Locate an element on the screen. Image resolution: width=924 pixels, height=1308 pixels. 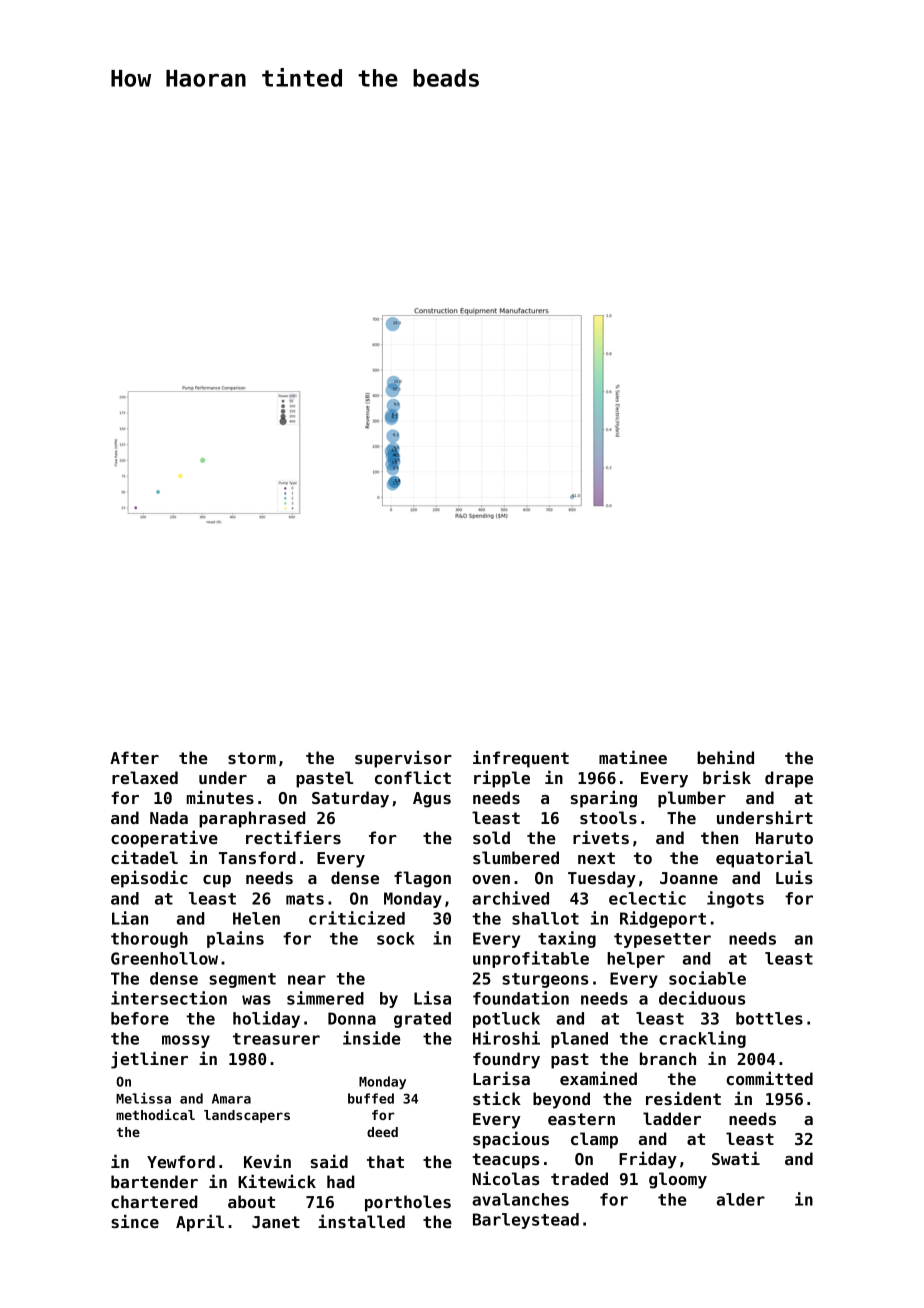
bottles is located at coordinates (769, 1018).
